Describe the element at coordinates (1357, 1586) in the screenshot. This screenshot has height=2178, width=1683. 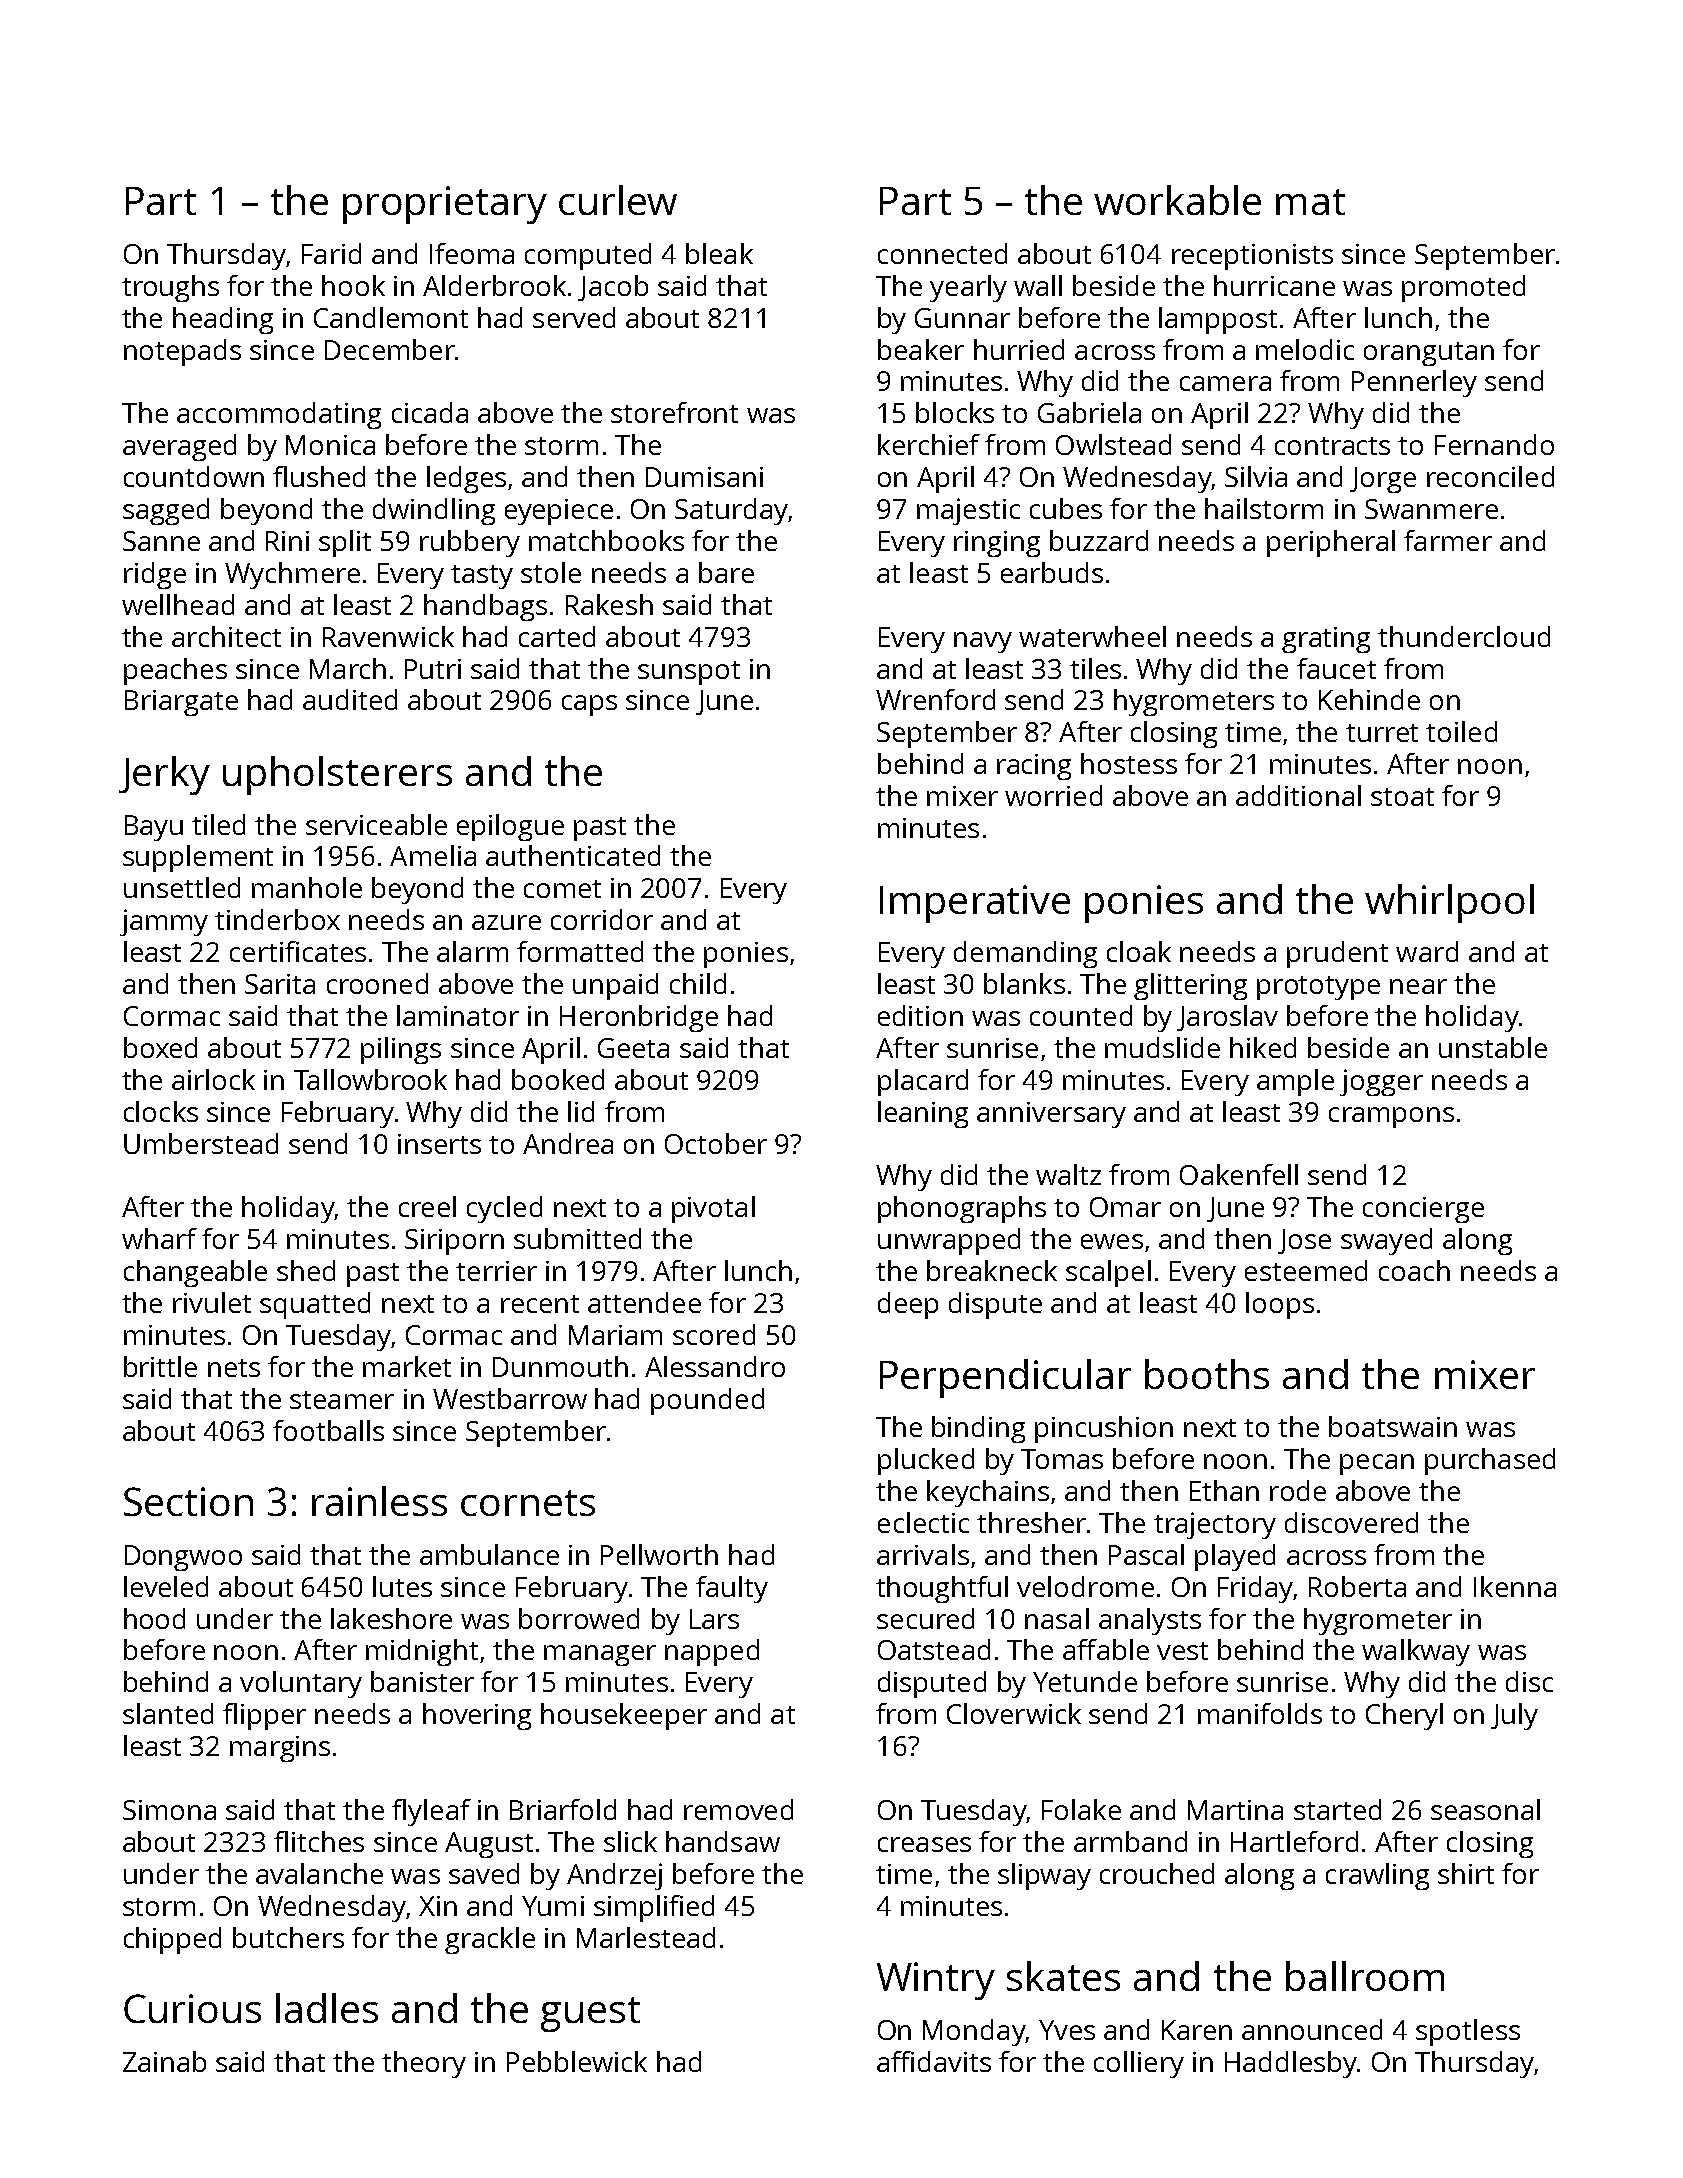
I see `Roberta` at that location.
